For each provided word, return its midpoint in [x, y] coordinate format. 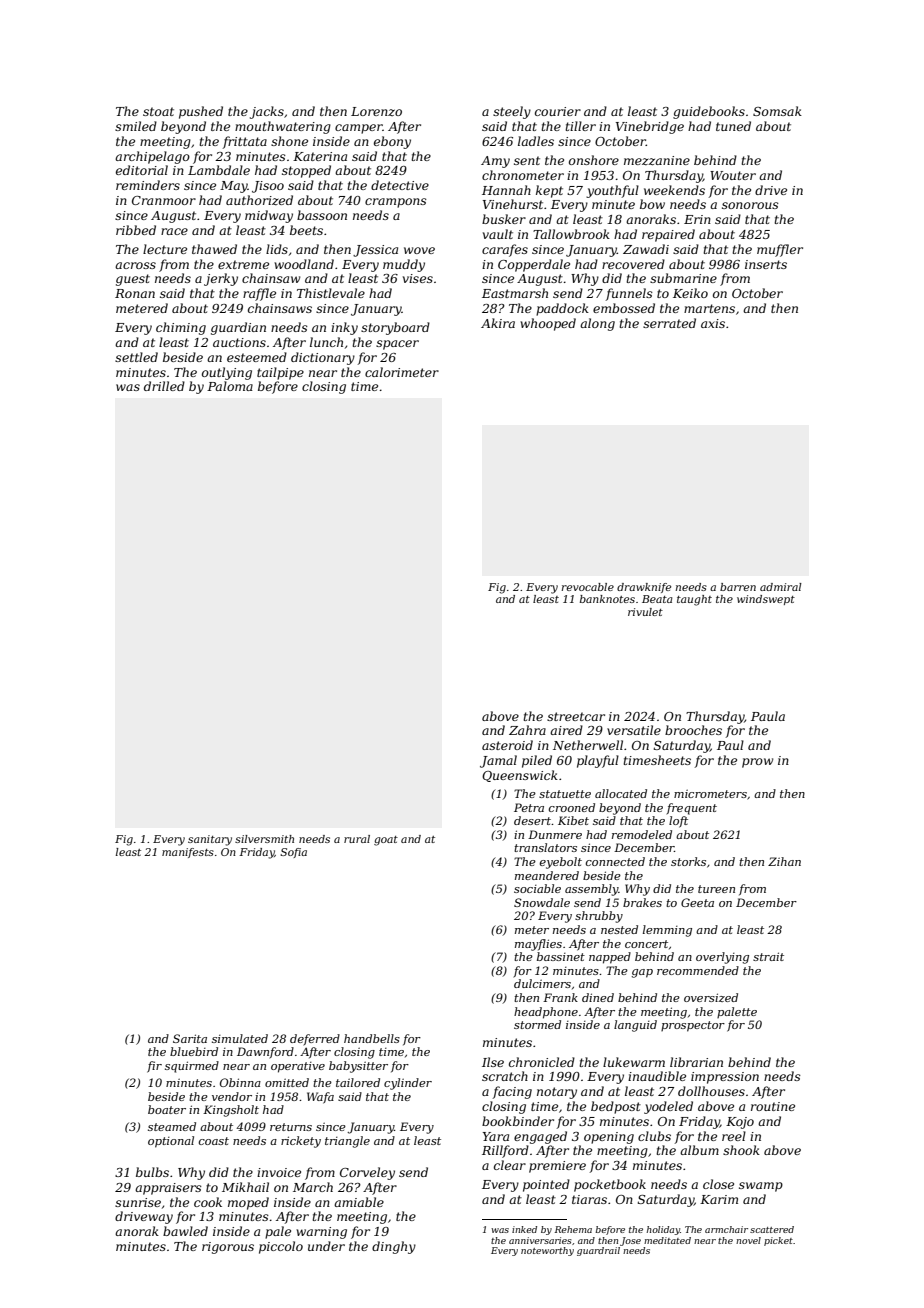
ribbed [136, 230]
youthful [612, 191]
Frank [560, 997]
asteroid [507, 745]
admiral [781, 587]
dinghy [394, 1247]
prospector [693, 1026]
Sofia [293, 853]
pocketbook [610, 1185]
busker [504, 219]
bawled [185, 1231]
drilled [164, 386]
